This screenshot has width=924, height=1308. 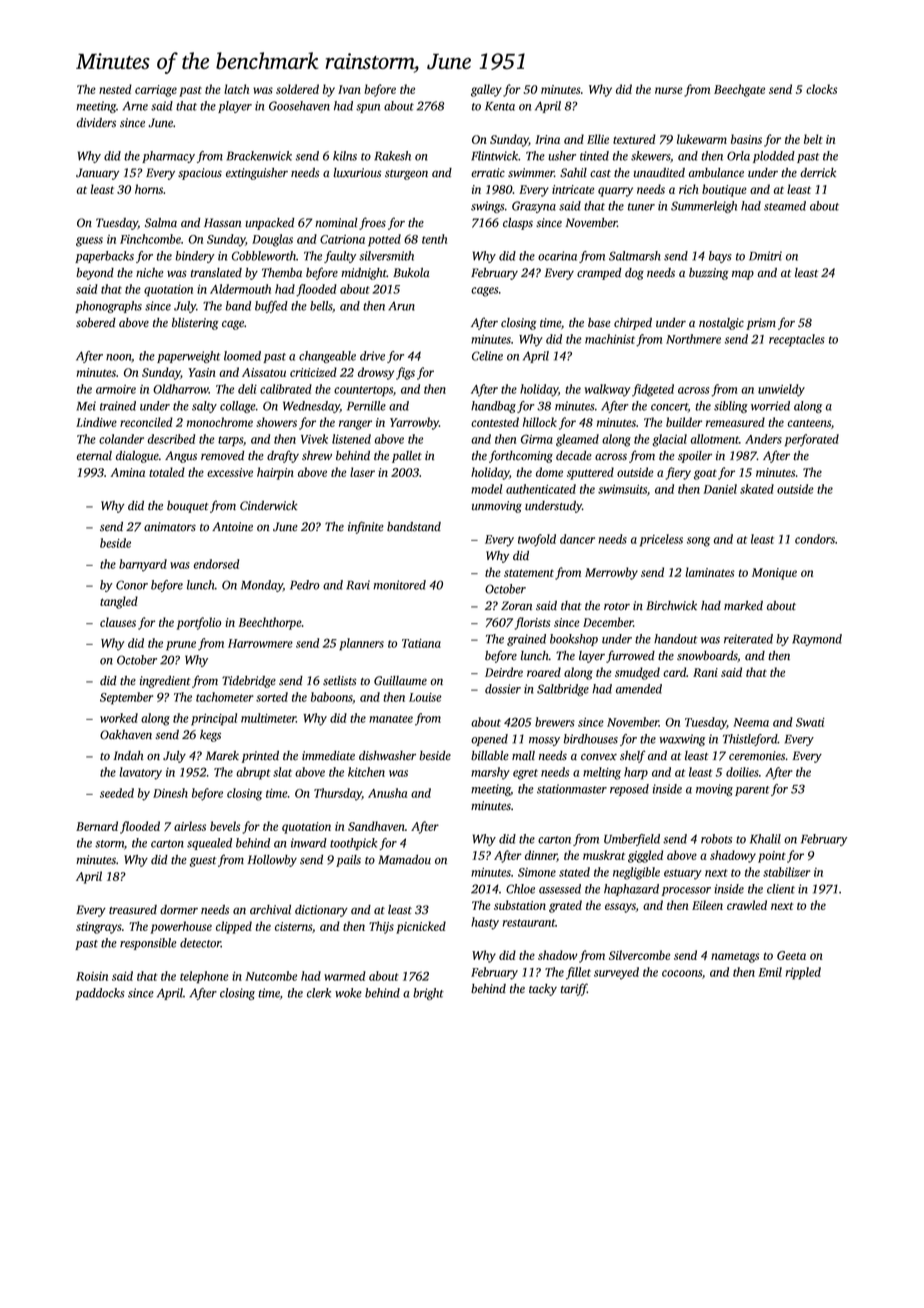 I want to click on Saltbridge, so click(x=563, y=690).
